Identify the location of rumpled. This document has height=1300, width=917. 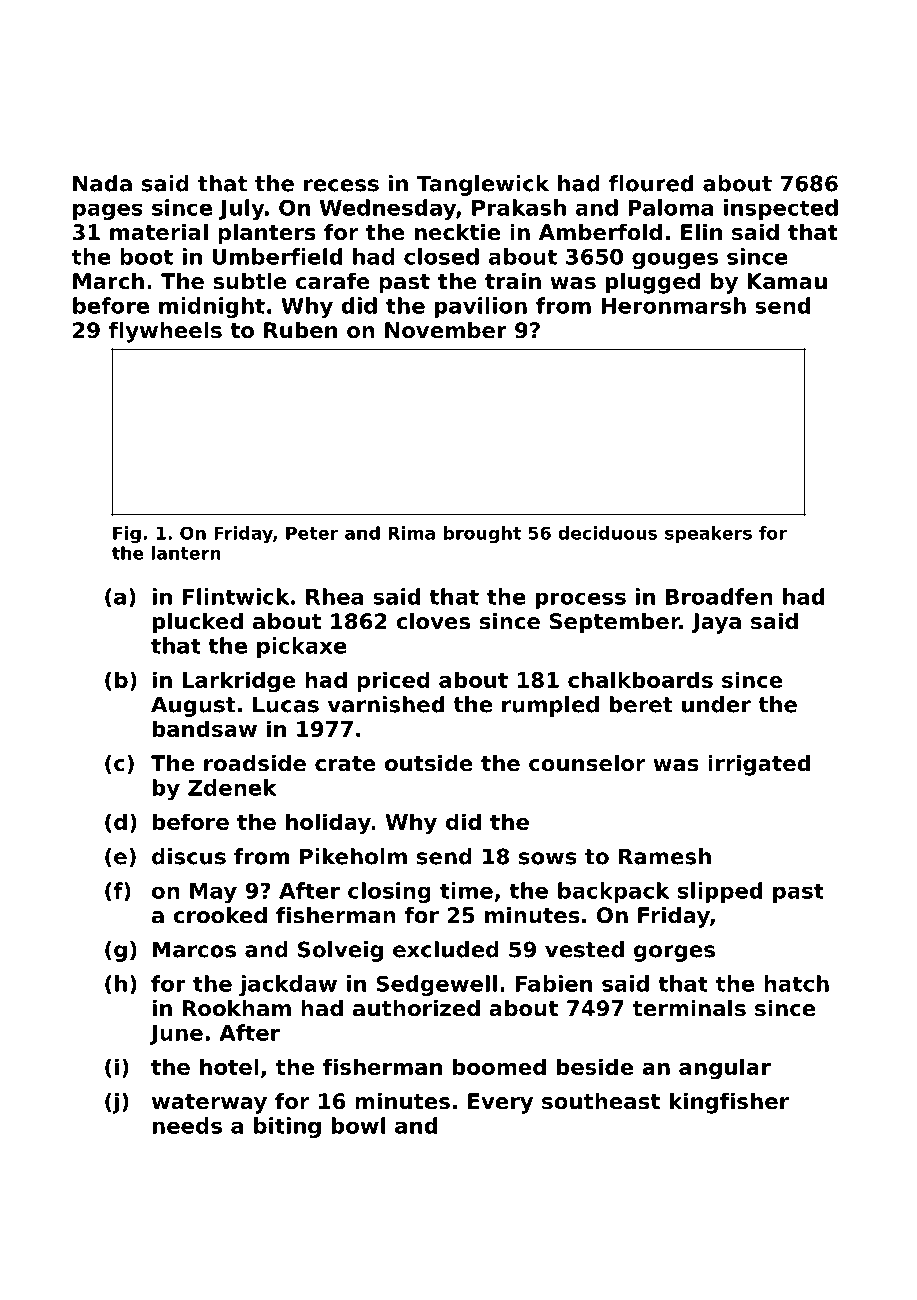
(550, 706).
